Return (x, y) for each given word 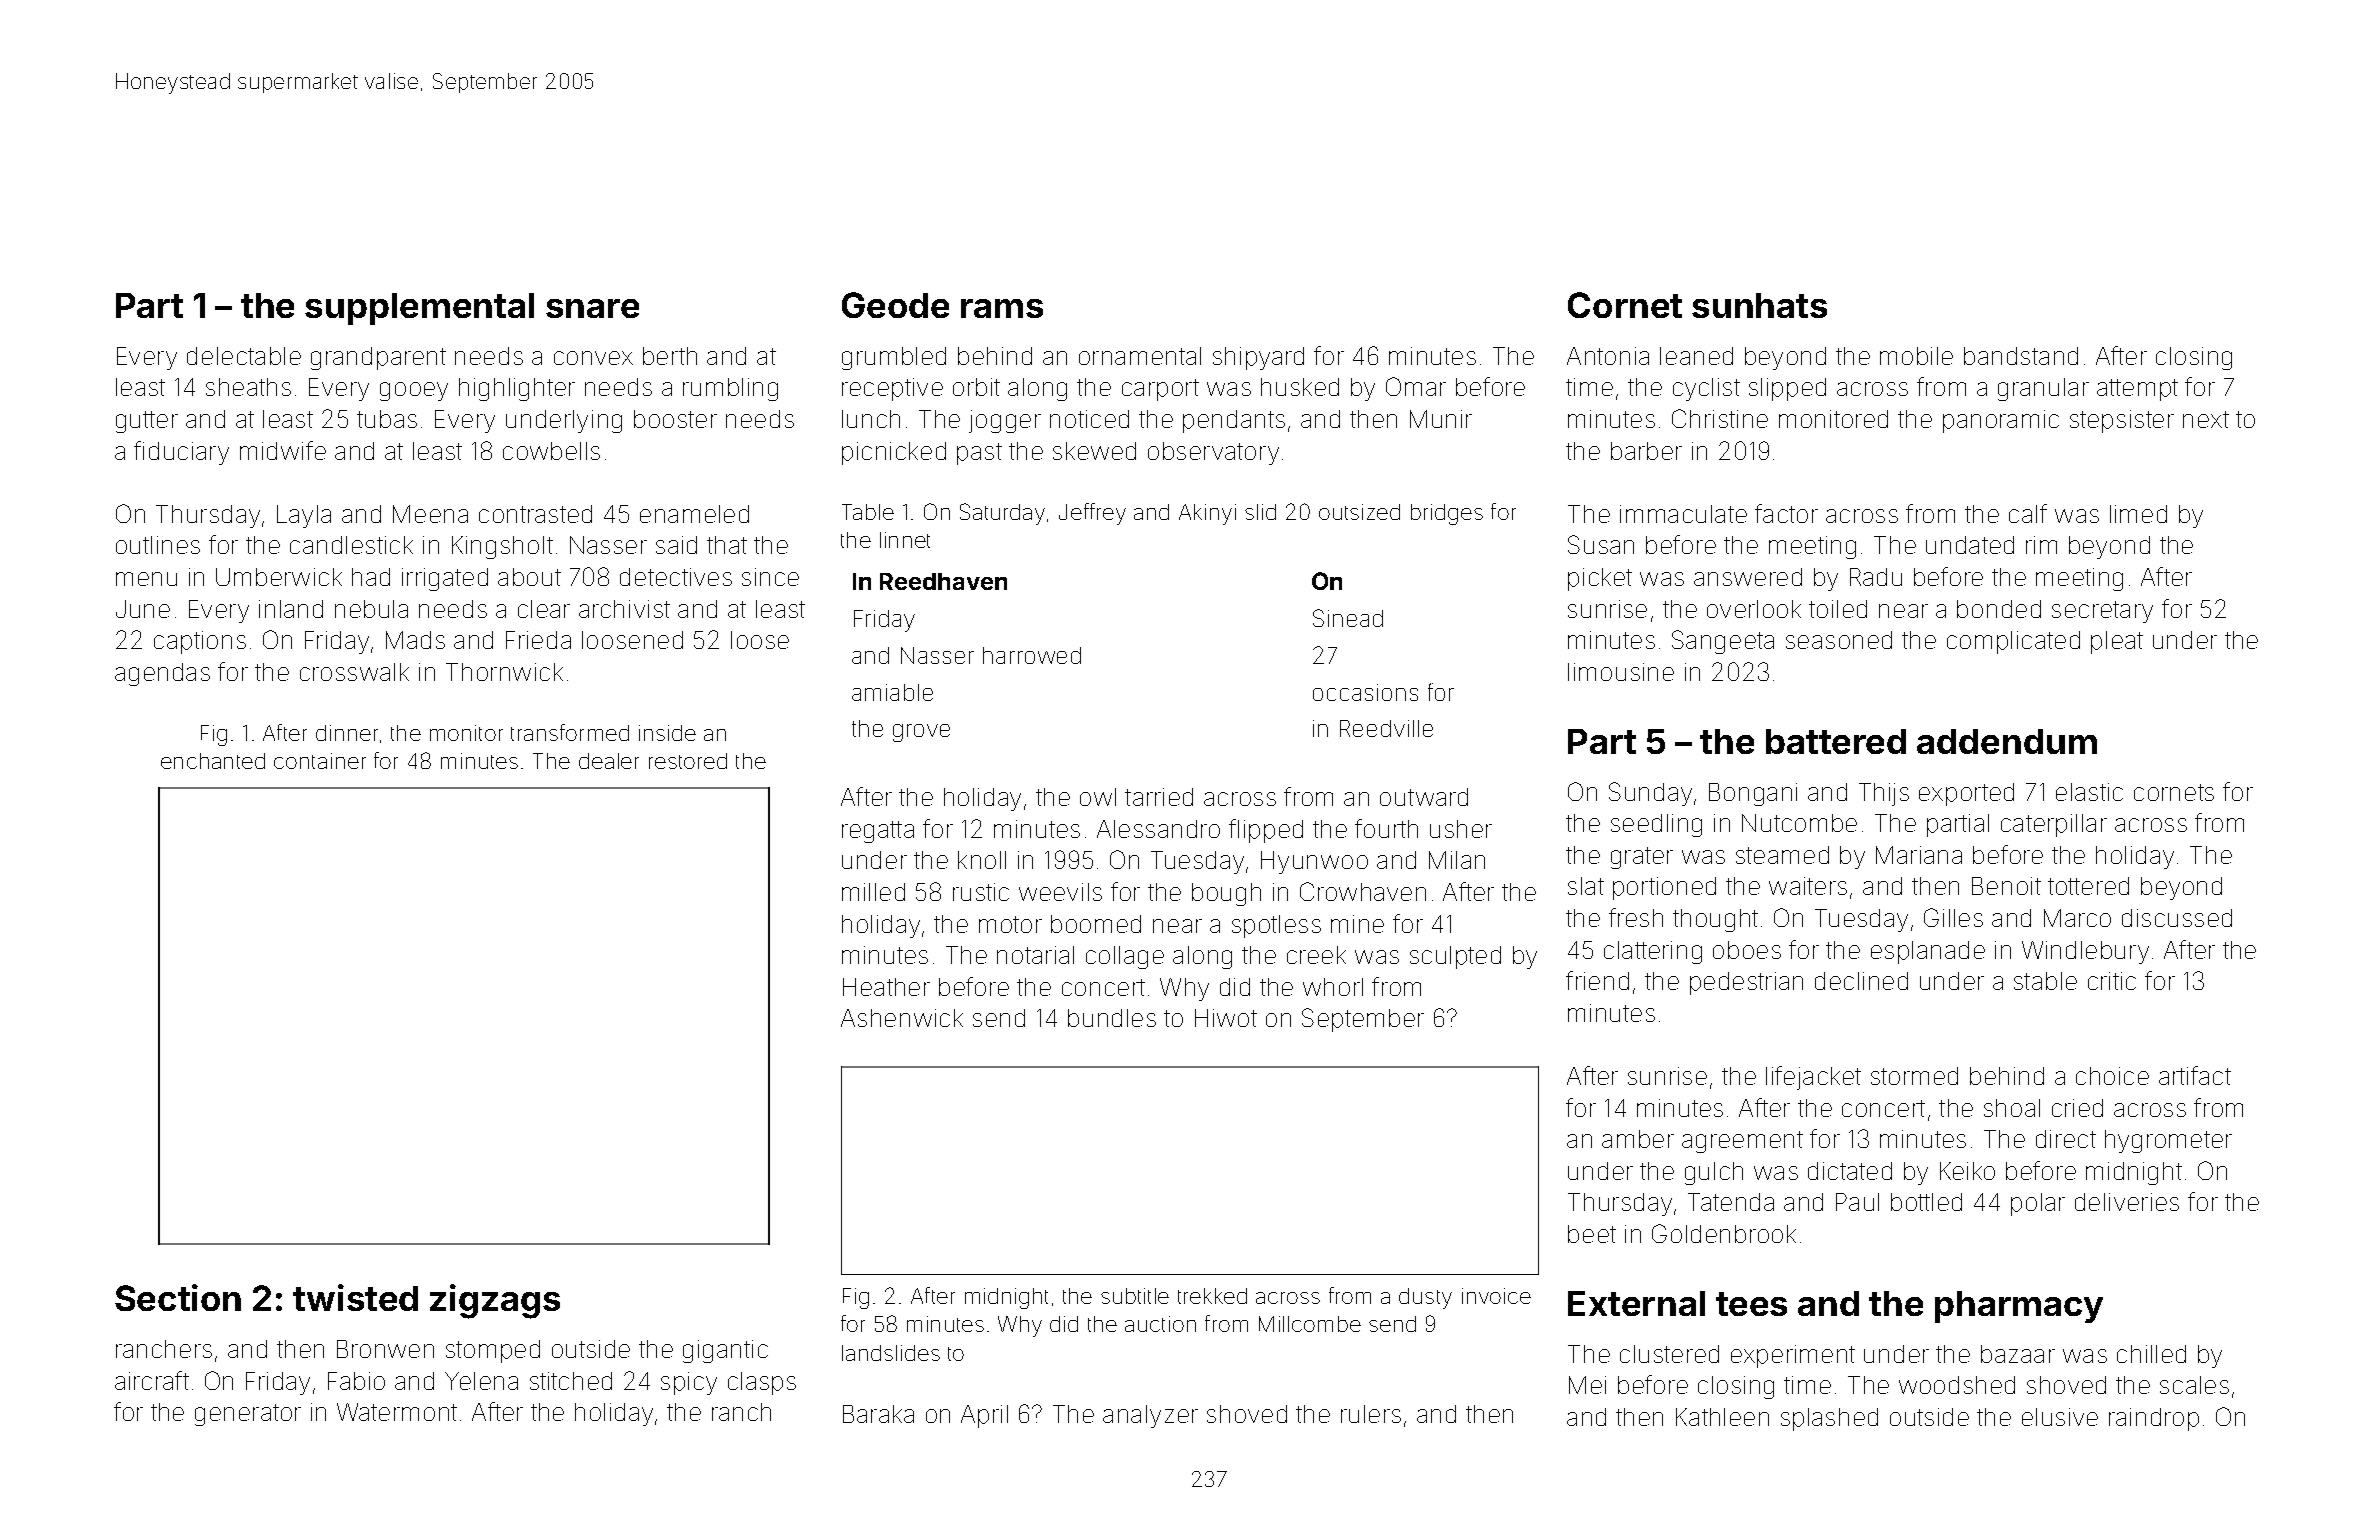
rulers (1371, 1414)
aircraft (152, 1380)
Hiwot (1226, 1018)
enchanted (213, 761)
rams (1002, 308)
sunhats (1759, 305)
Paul (1857, 1202)
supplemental (419, 309)
